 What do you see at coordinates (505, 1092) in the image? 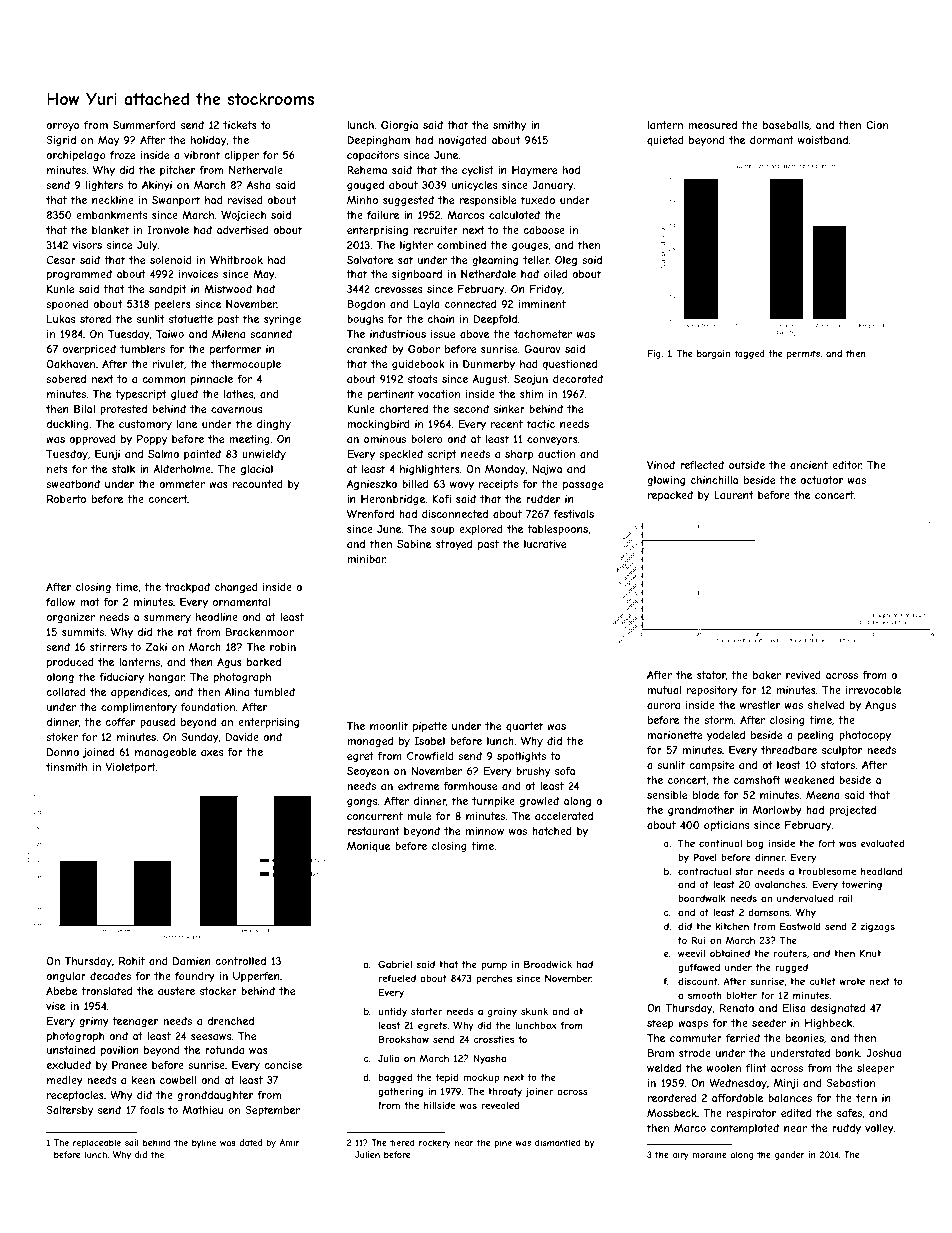
I see `throaty` at bounding box center [505, 1092].
